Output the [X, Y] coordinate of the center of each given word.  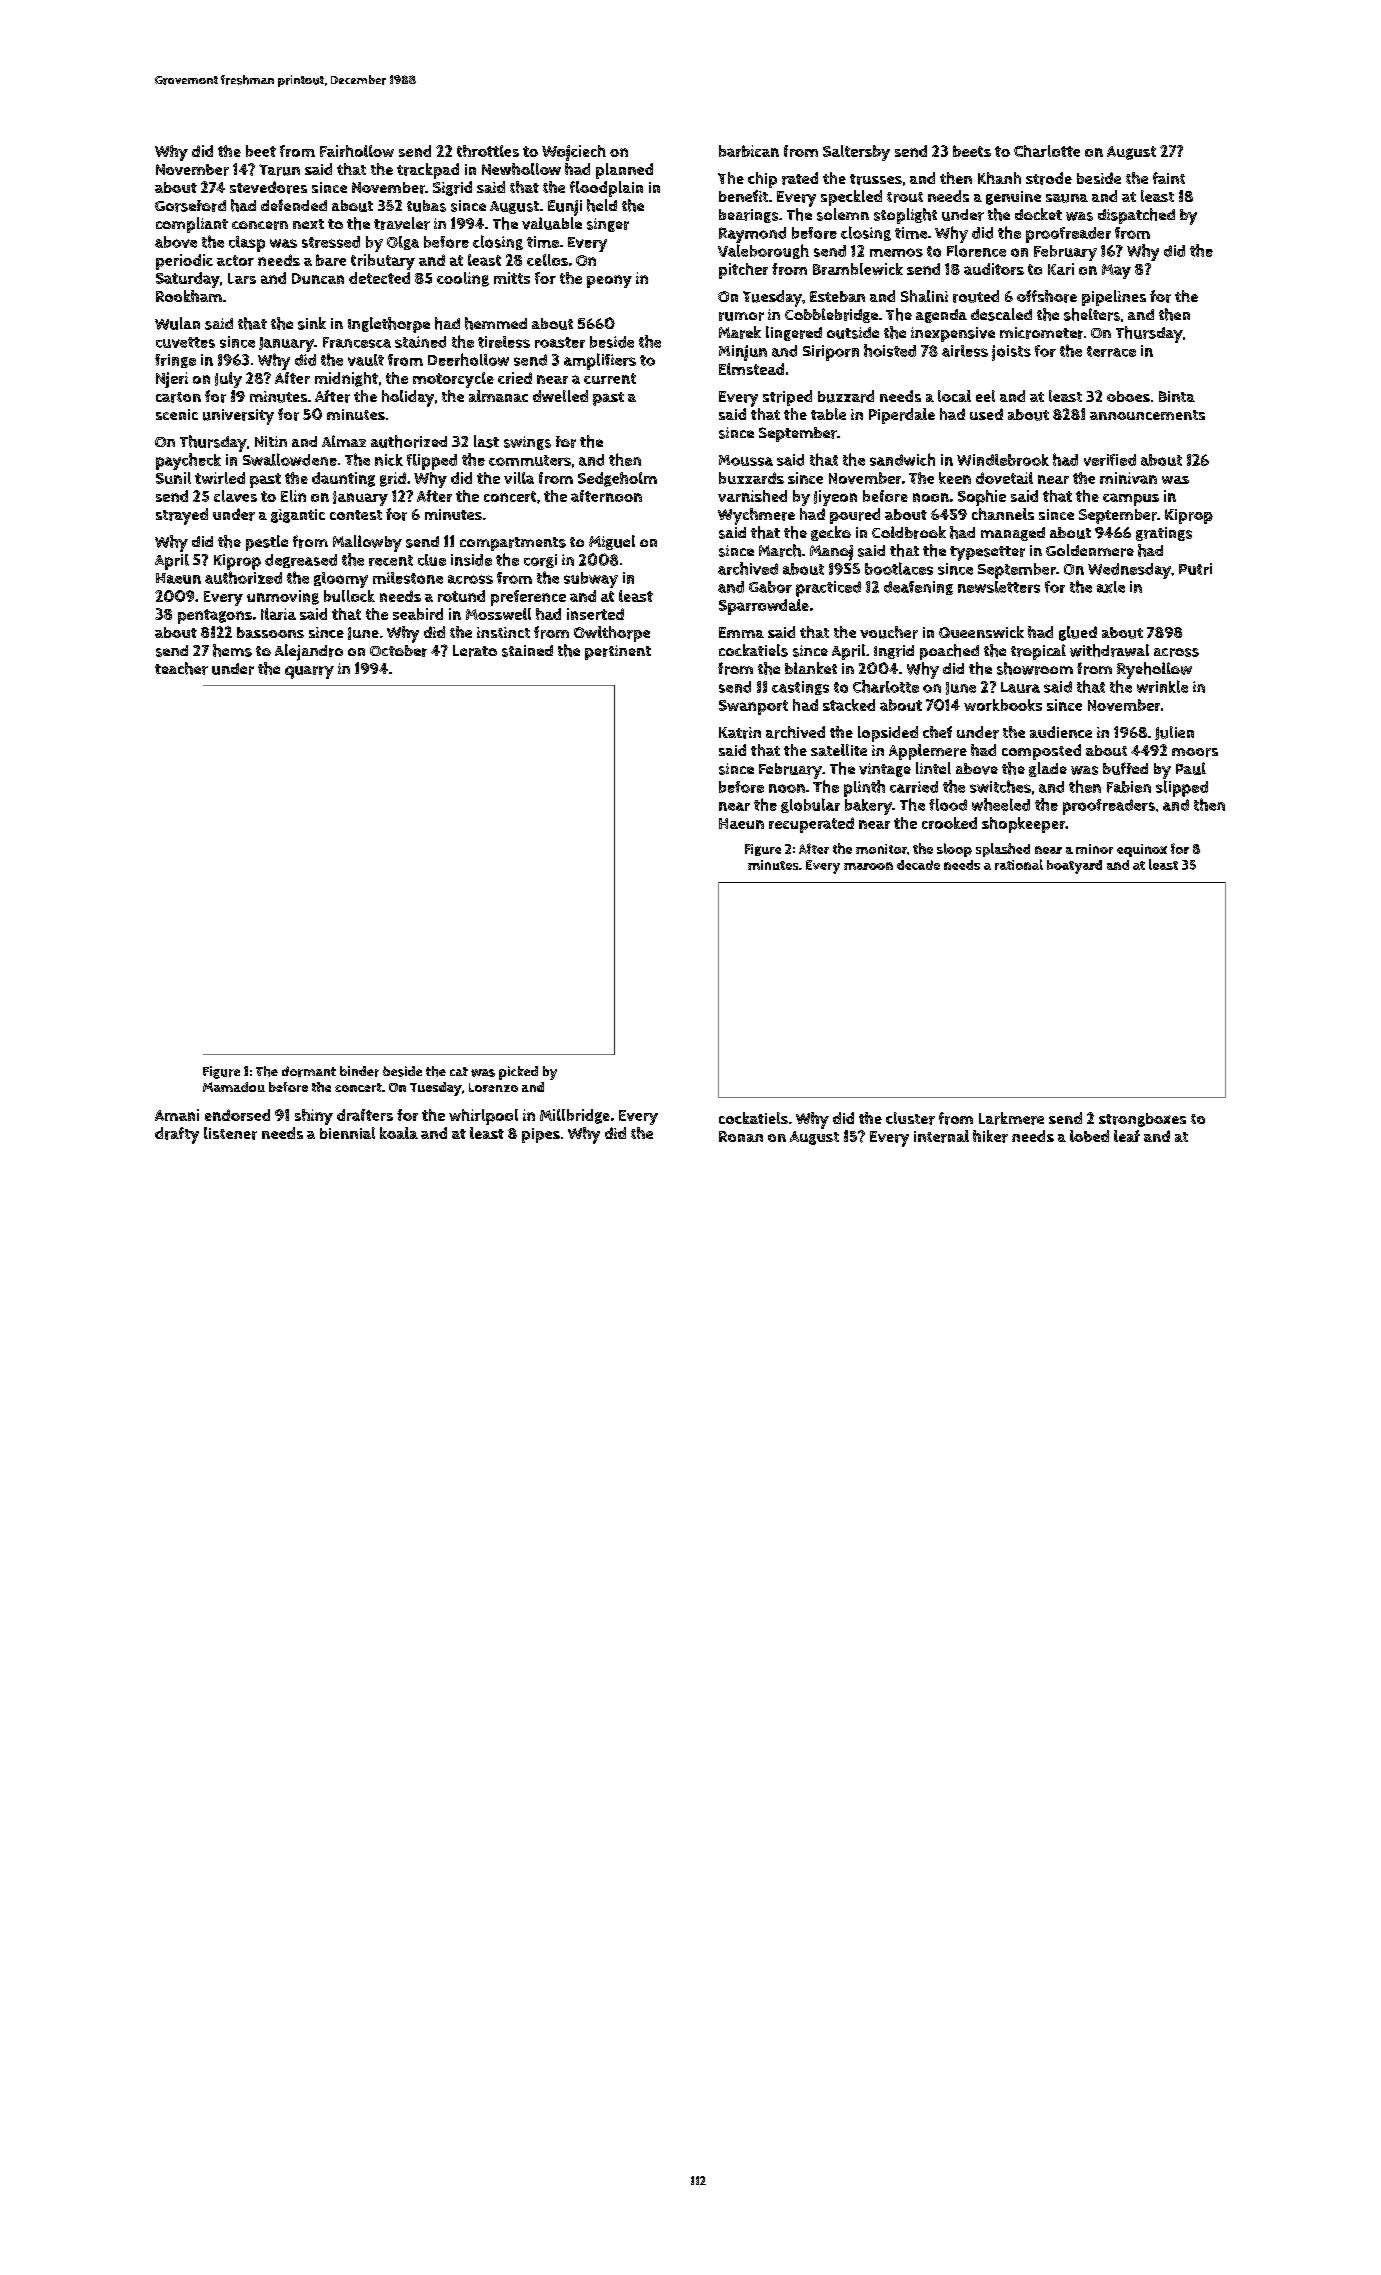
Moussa [746, 460]
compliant [192, 225]
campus [1131, 499]
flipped [432, 462]
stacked [849, 705]
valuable [552, 223]
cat [459, 1071]
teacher [181, 668]
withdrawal [1109, 650]
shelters [1092, 314]
